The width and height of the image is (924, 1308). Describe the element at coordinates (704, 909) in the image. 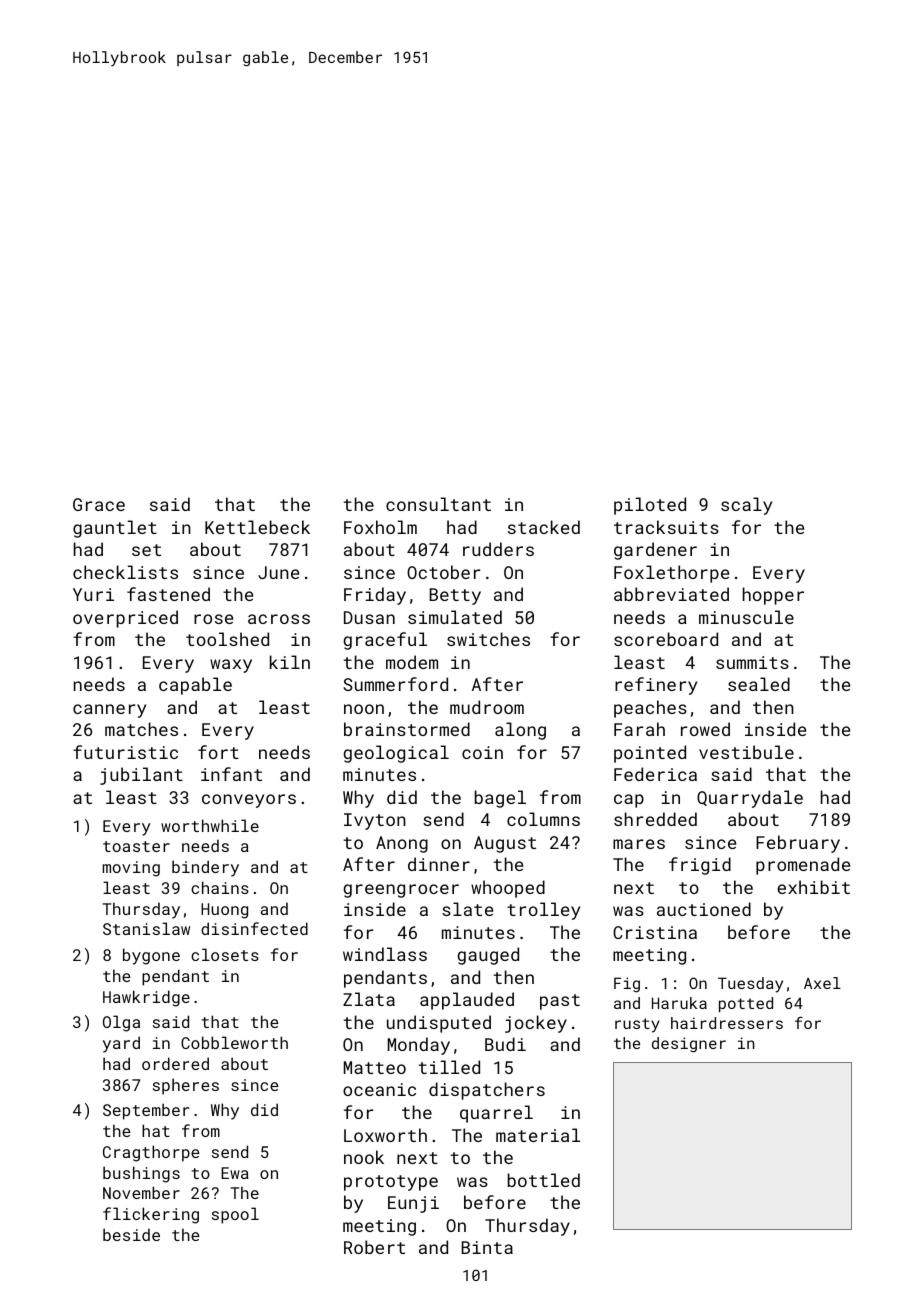

I see `auctioned` at that location.
